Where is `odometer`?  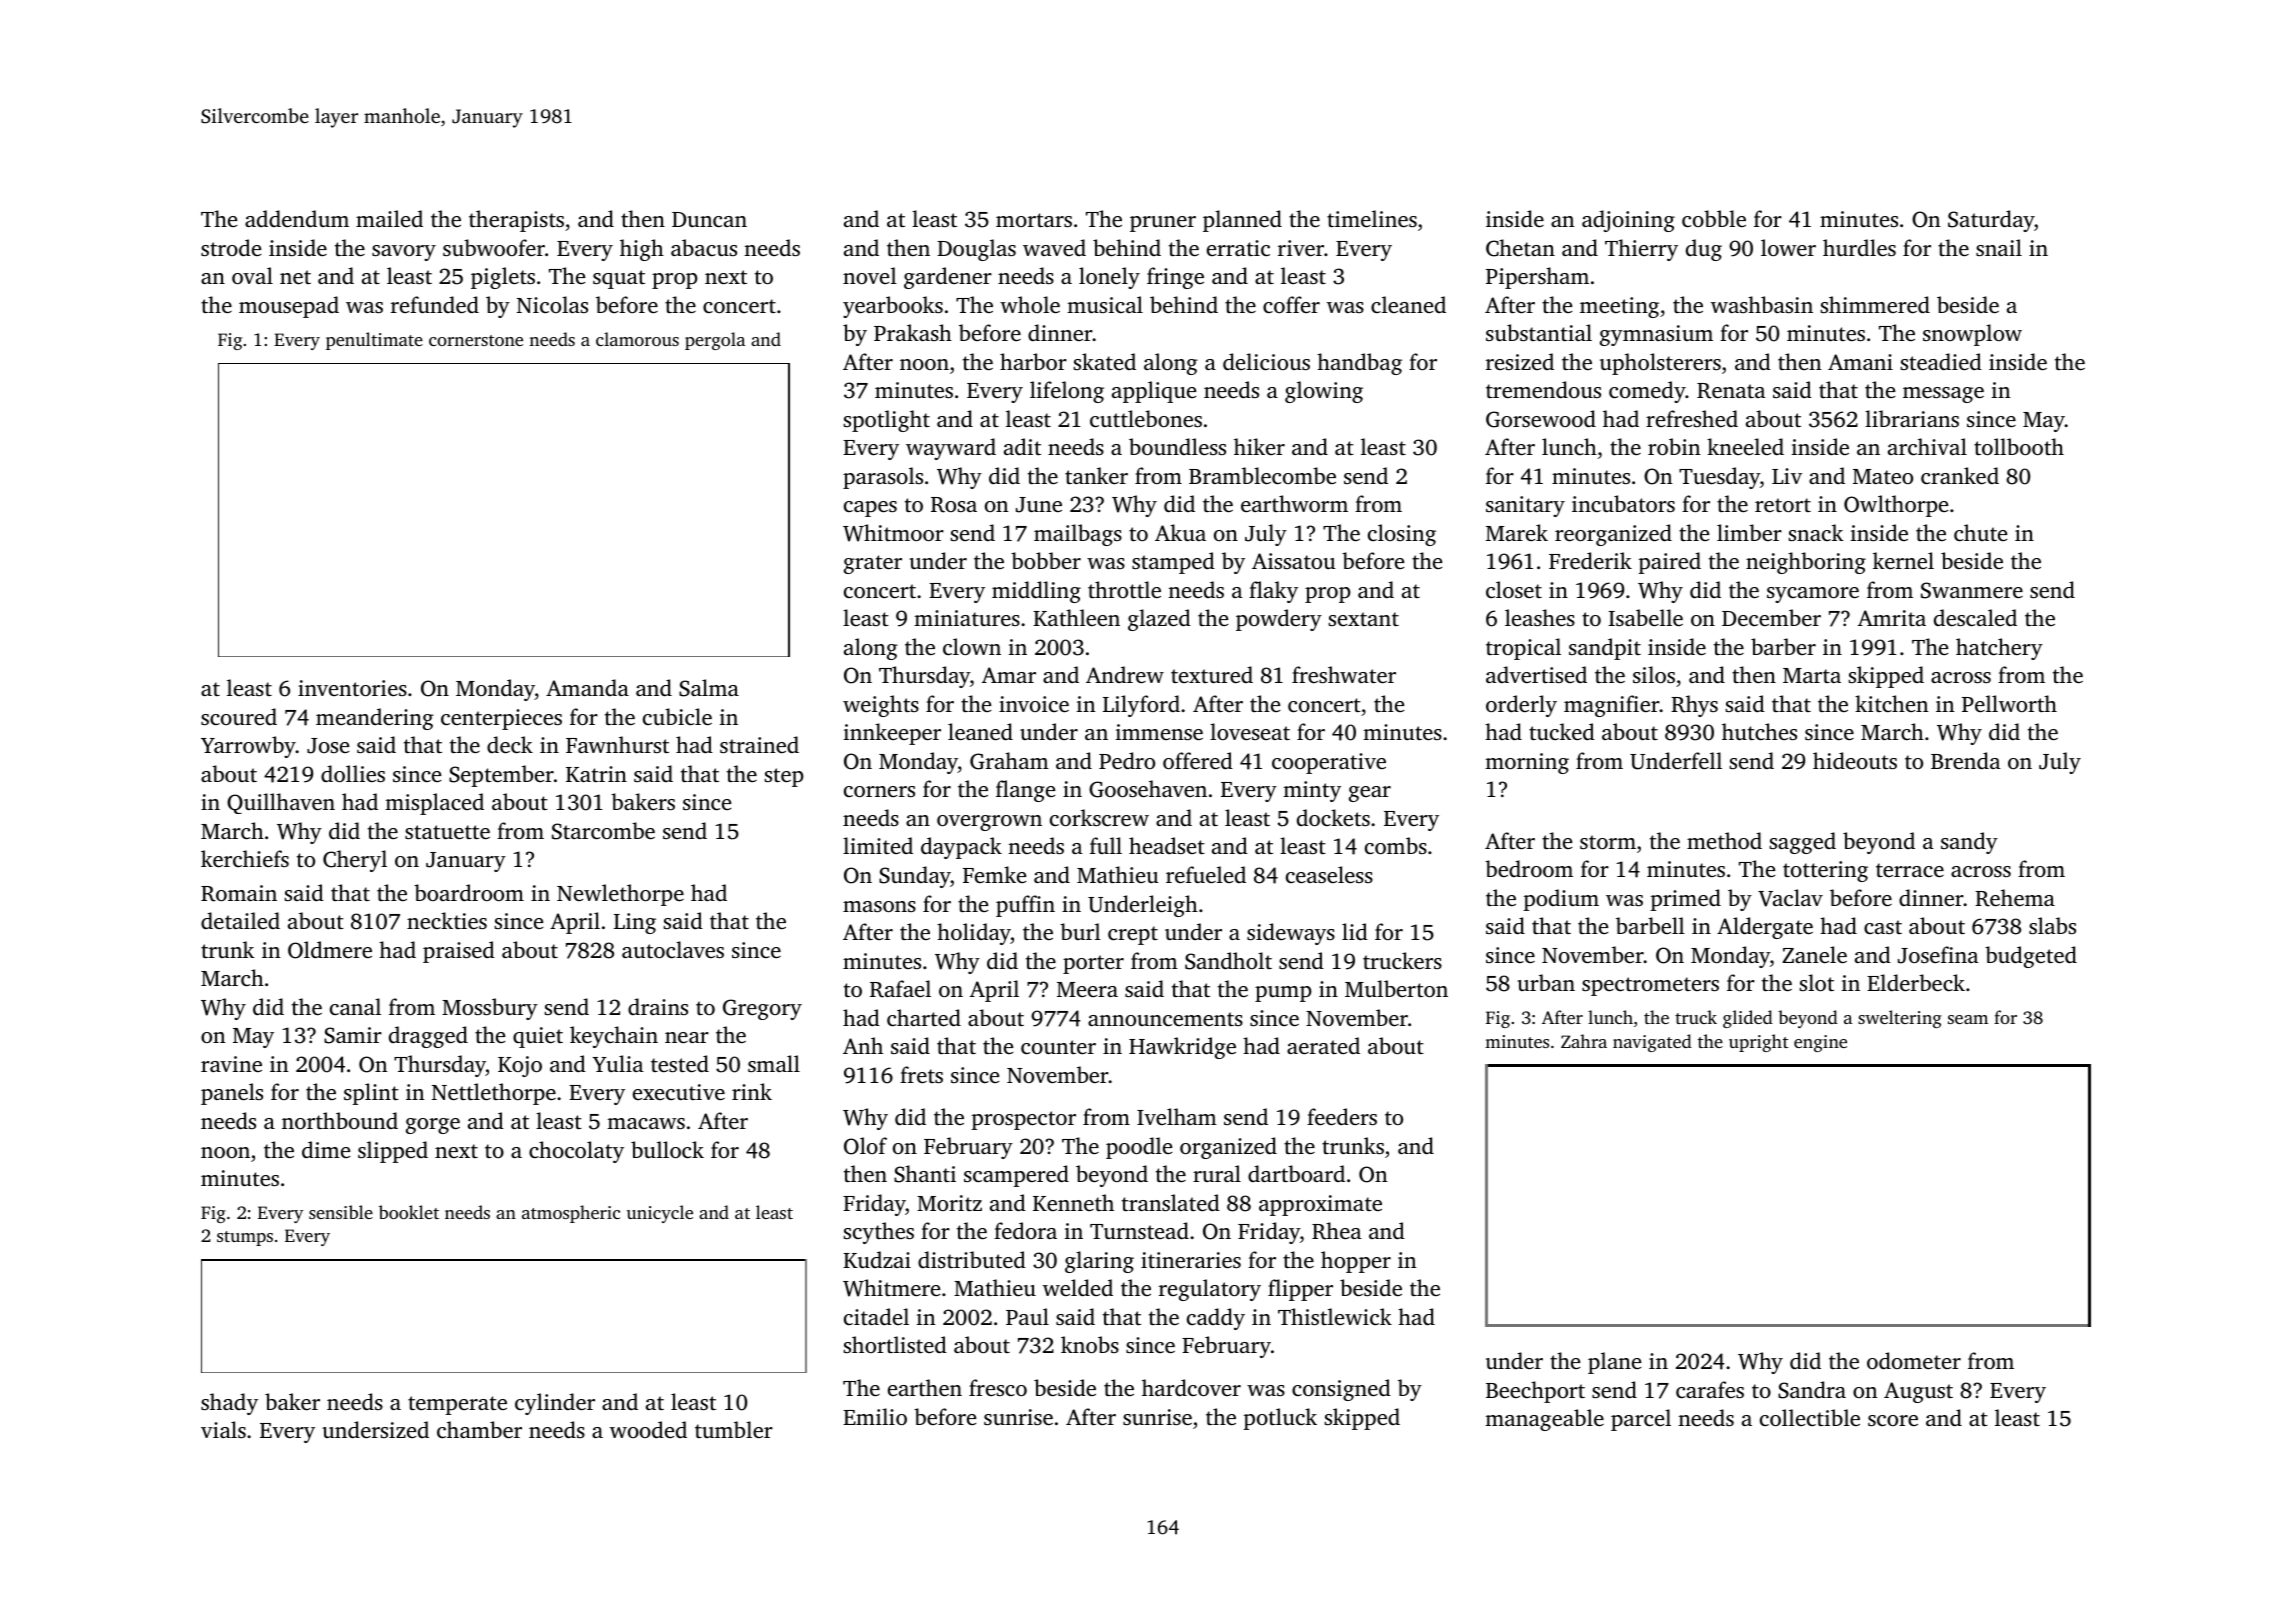
odometer is located at coordinates (1914, 1360).
